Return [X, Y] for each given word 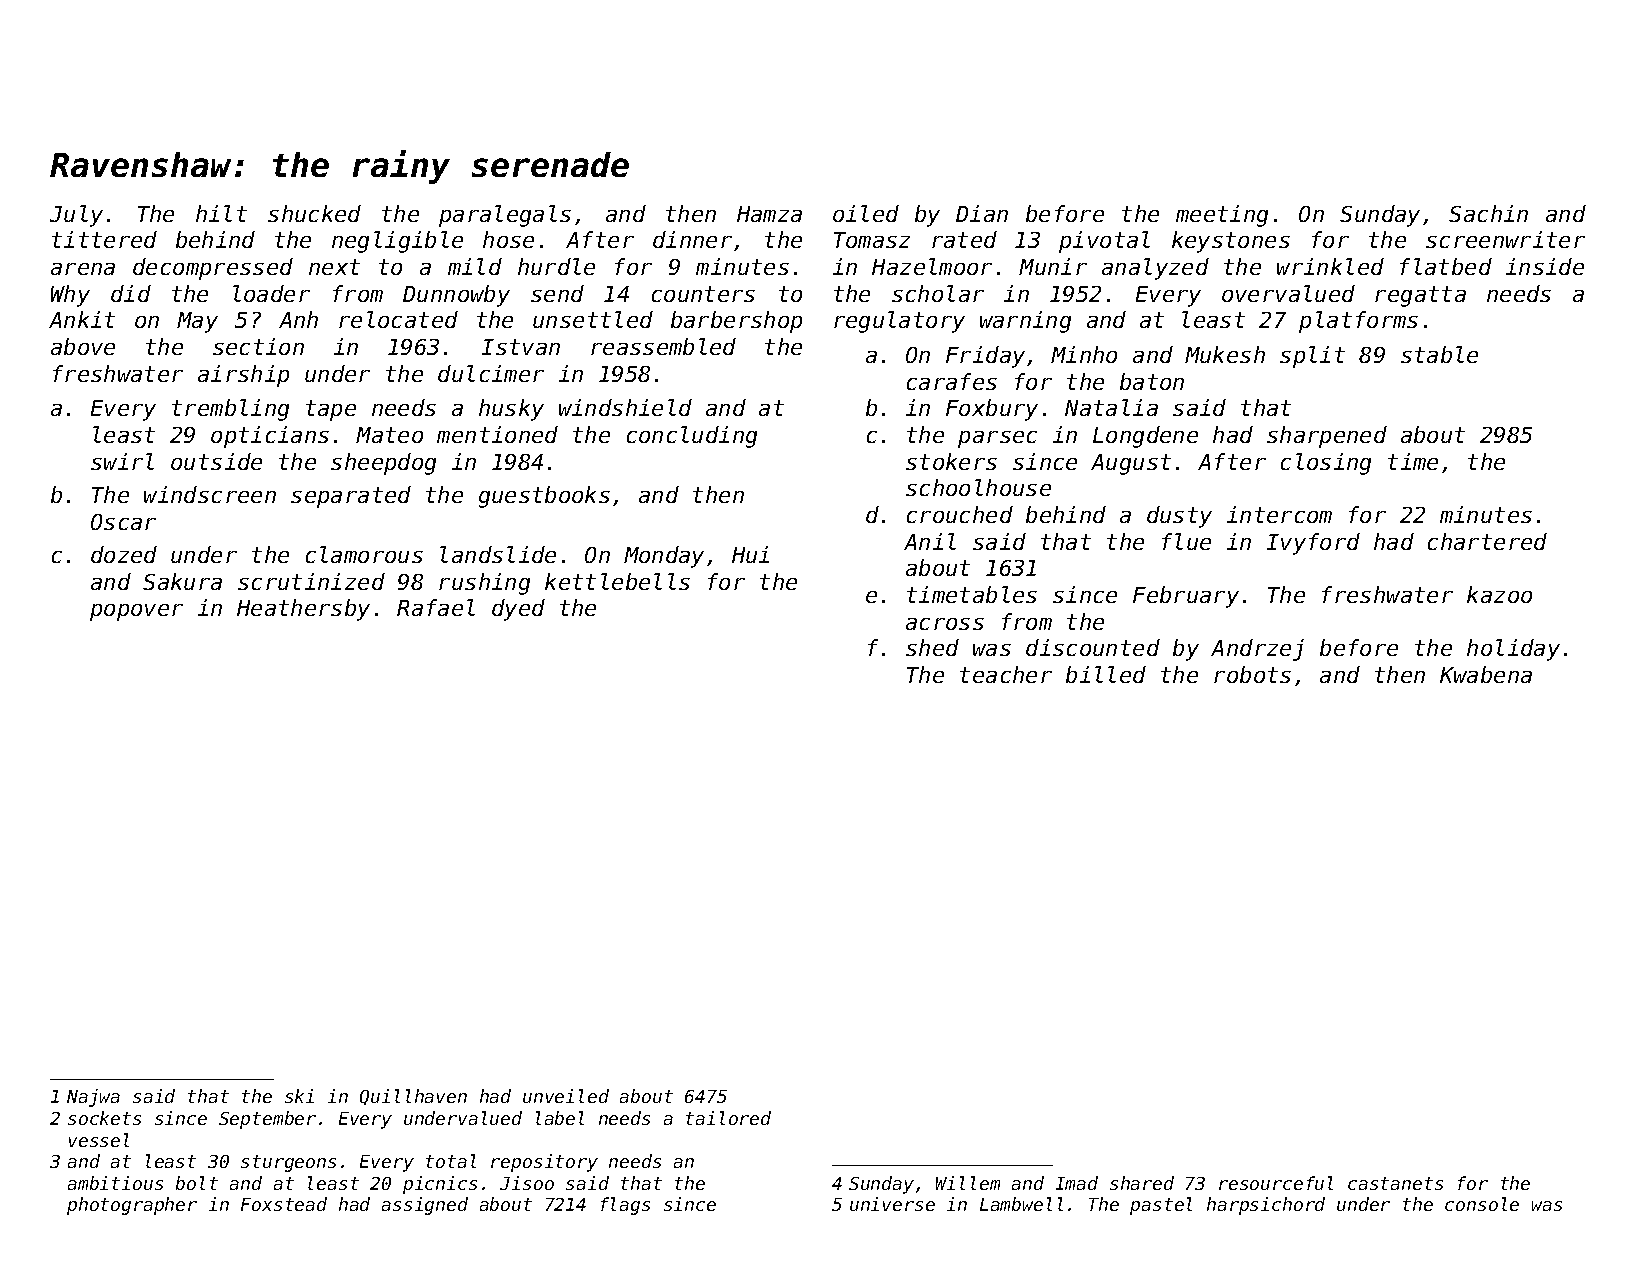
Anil [930, 541]
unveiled [566, 1096]
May [197, 322]
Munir [1053, 266]
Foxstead [284, 1204]
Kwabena [1486, 674]
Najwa [93, 1098]
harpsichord [1266, 1206]
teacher [1006, 674]
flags [625, 1206]
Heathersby [303, 610]
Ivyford [1313, 544]
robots [1252, 674]
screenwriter [1505, 239]
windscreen [210, 494]
